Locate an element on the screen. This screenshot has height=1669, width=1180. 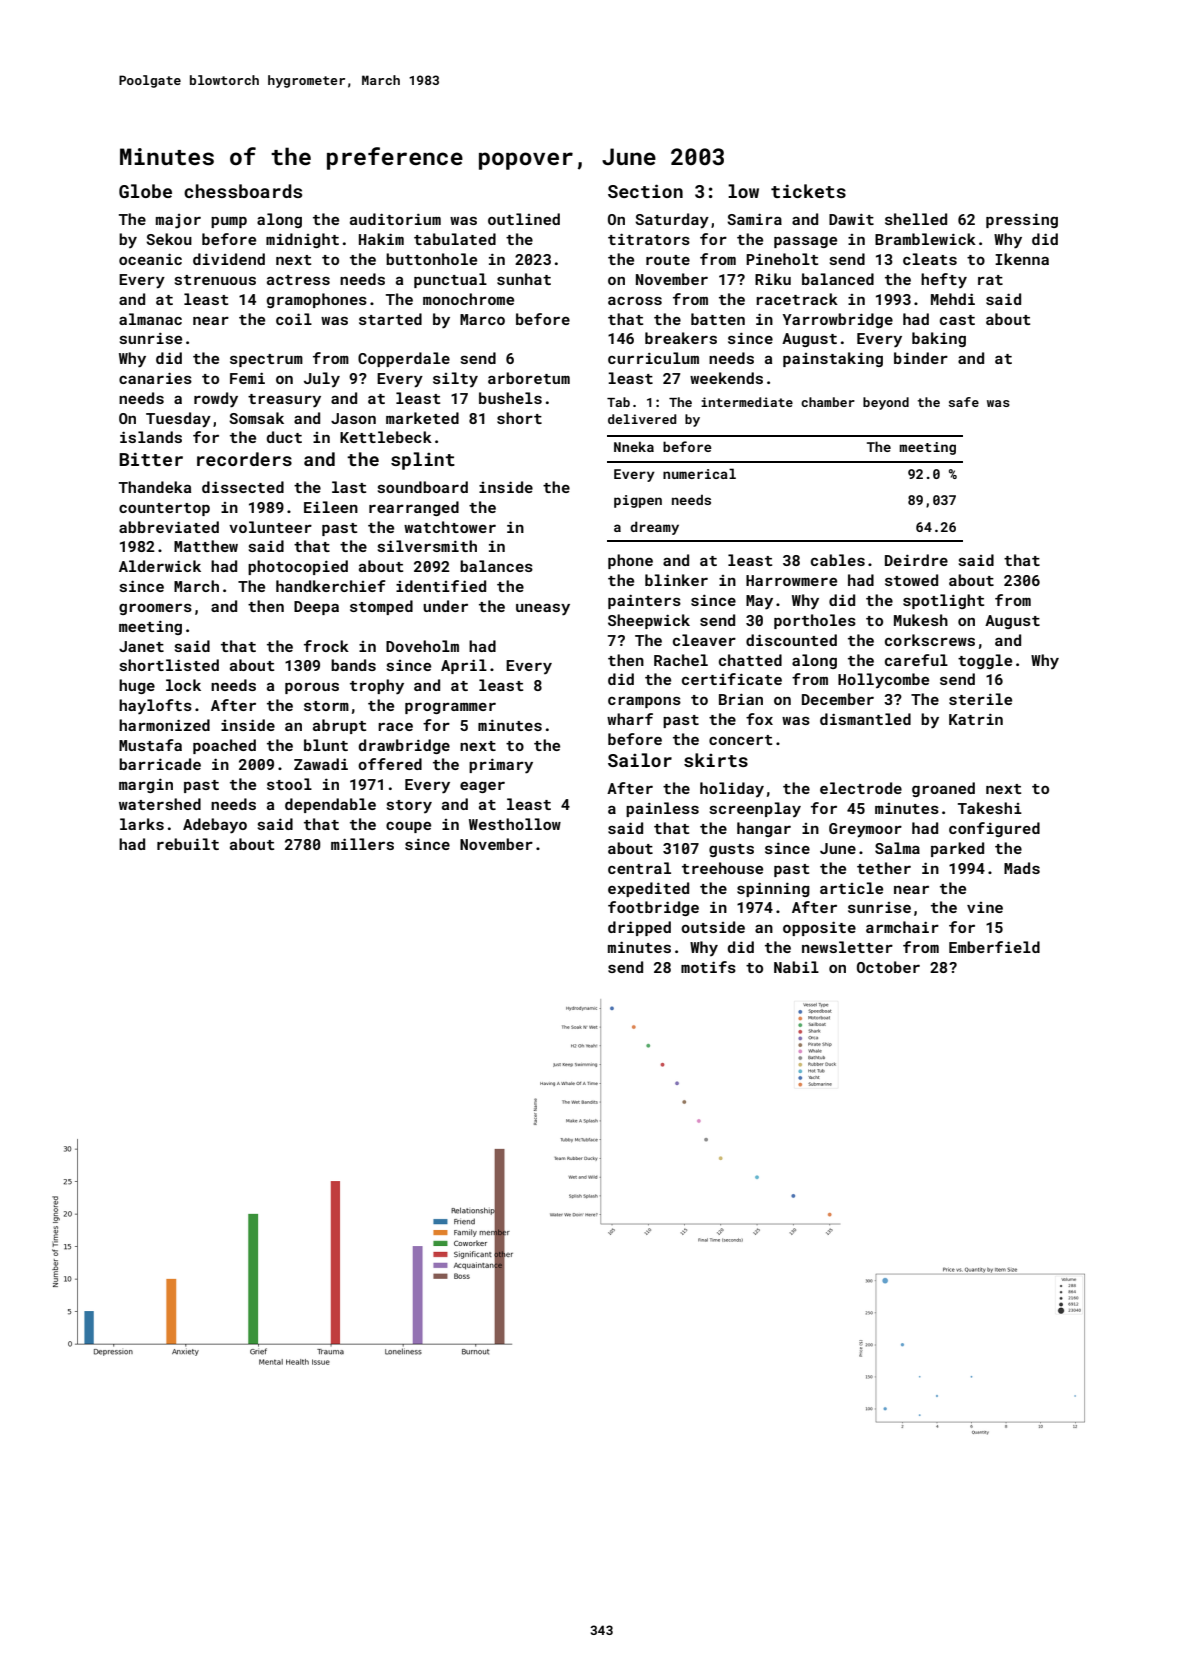
dripped is located at coordinates (639, 928).
